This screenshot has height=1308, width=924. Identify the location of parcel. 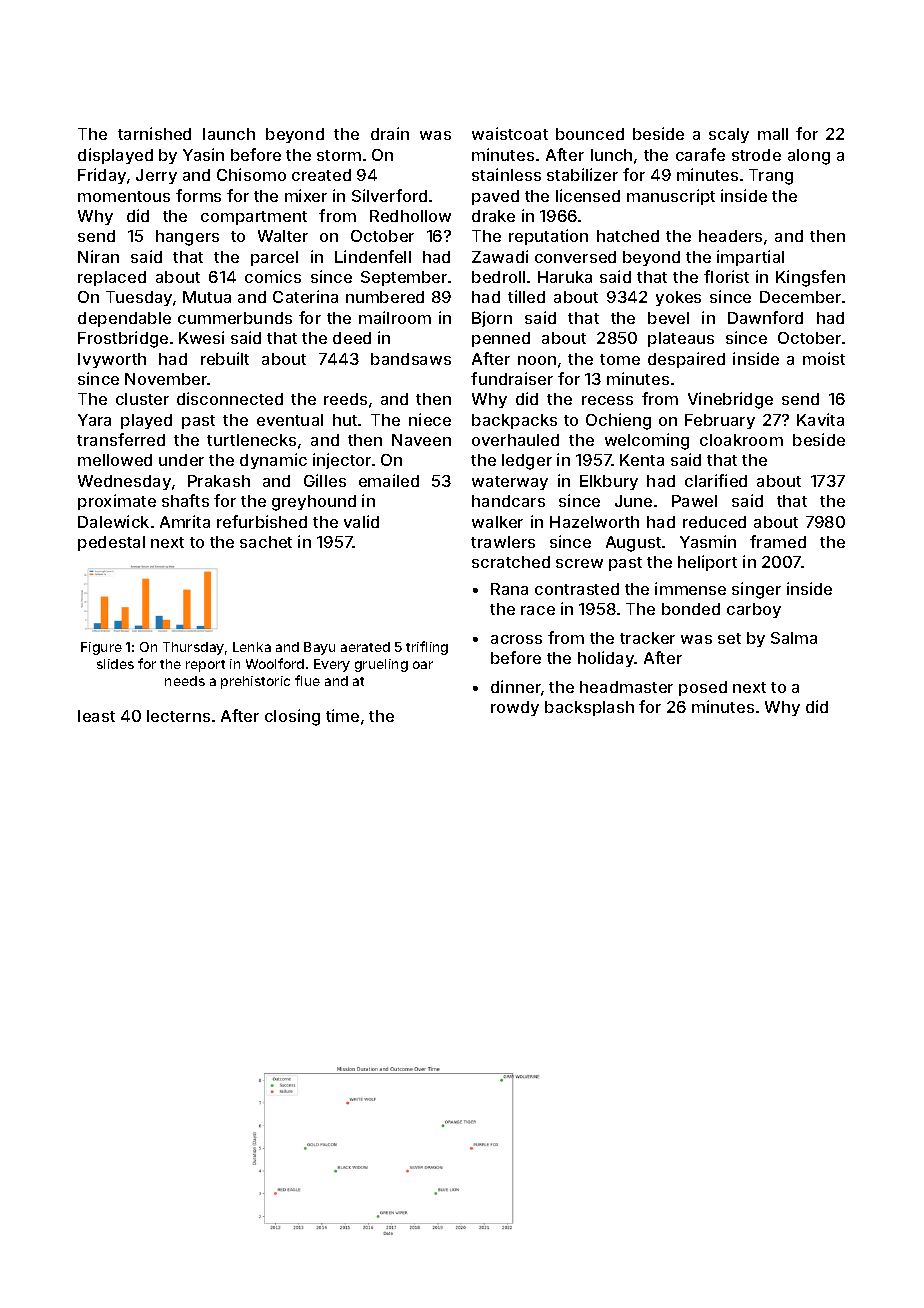
(274, 258).
